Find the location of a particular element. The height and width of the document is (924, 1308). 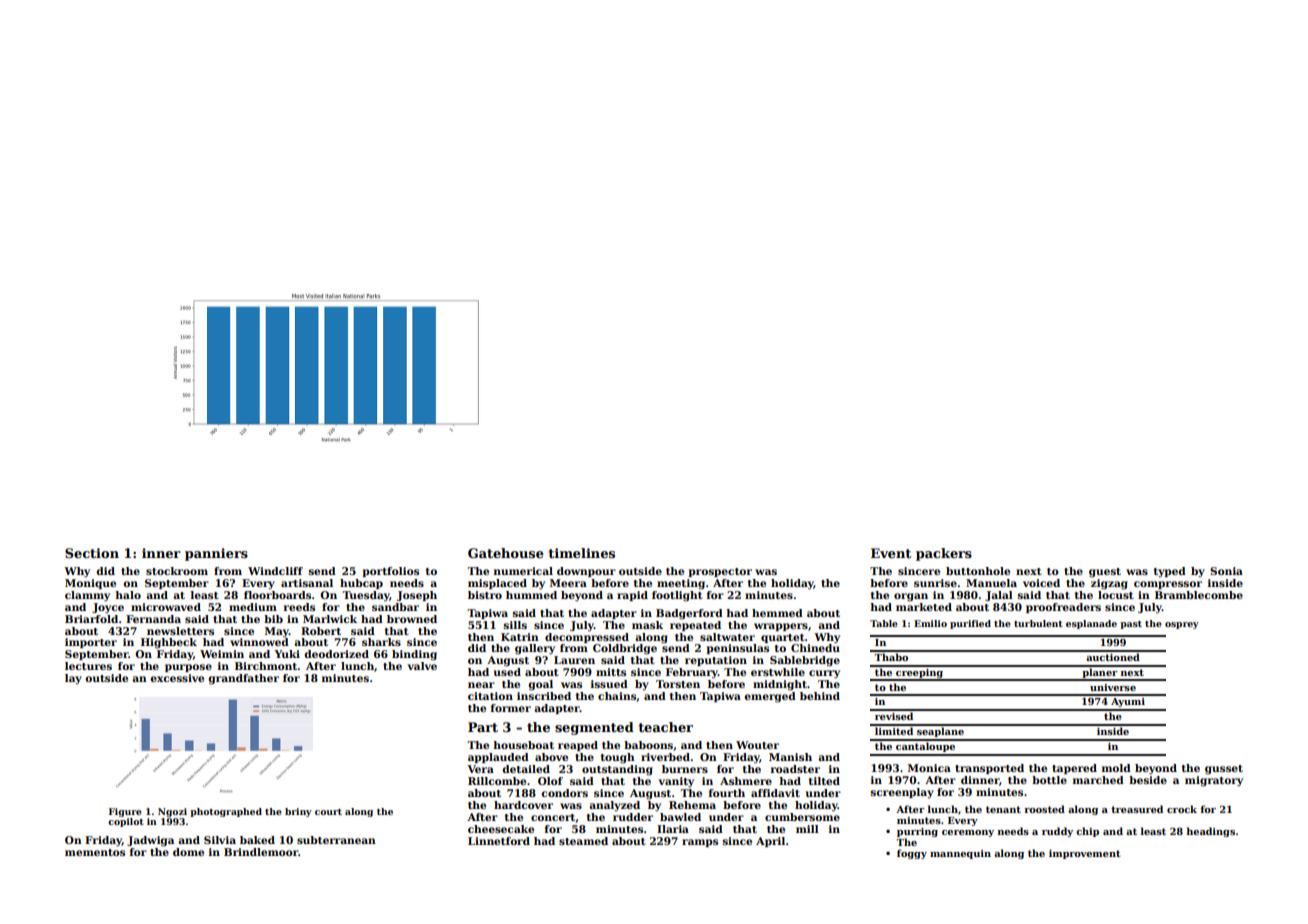

Coldbridge is located at coordinates (625, 649).
